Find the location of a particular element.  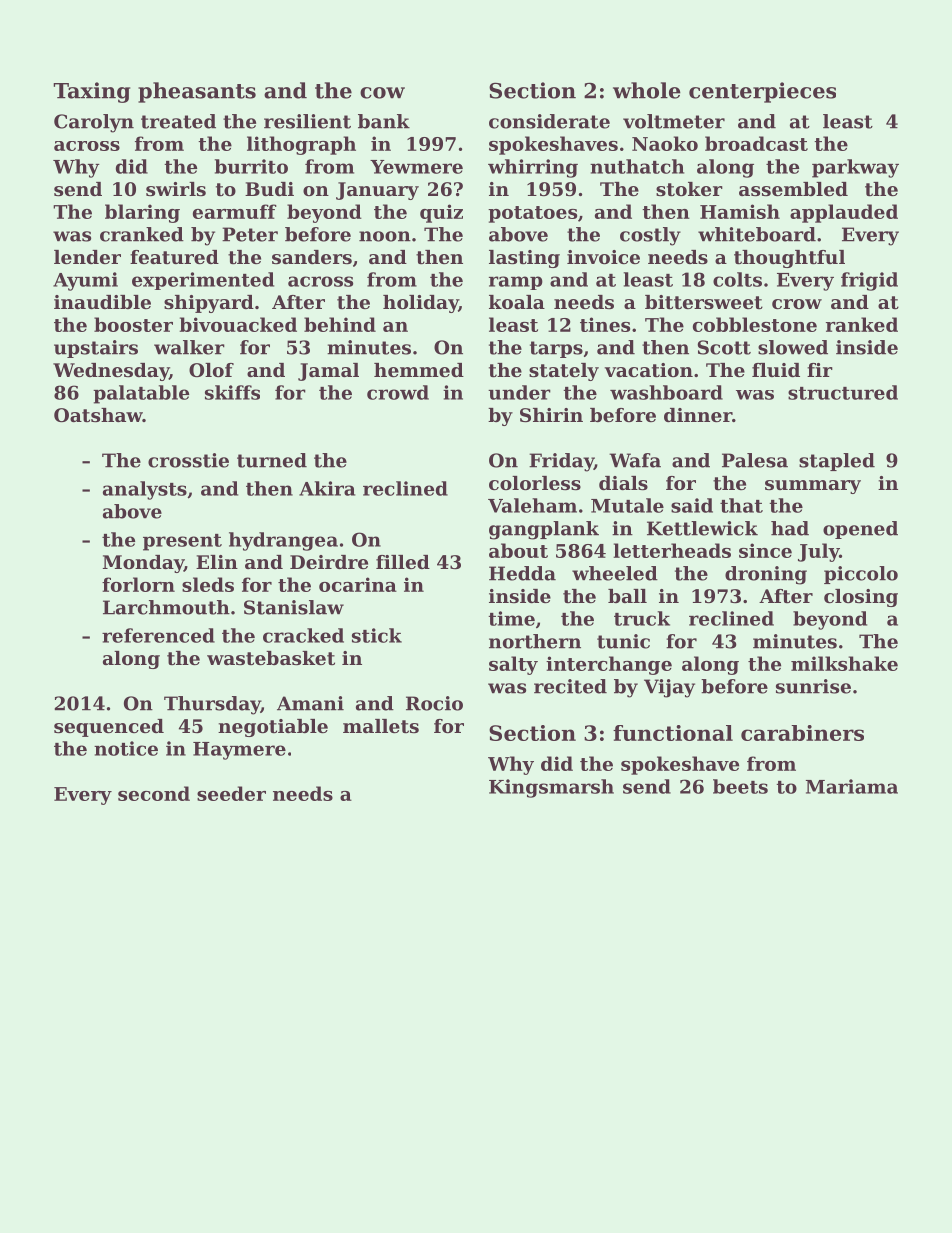

Valeham is located at coordinates (532, 505).
